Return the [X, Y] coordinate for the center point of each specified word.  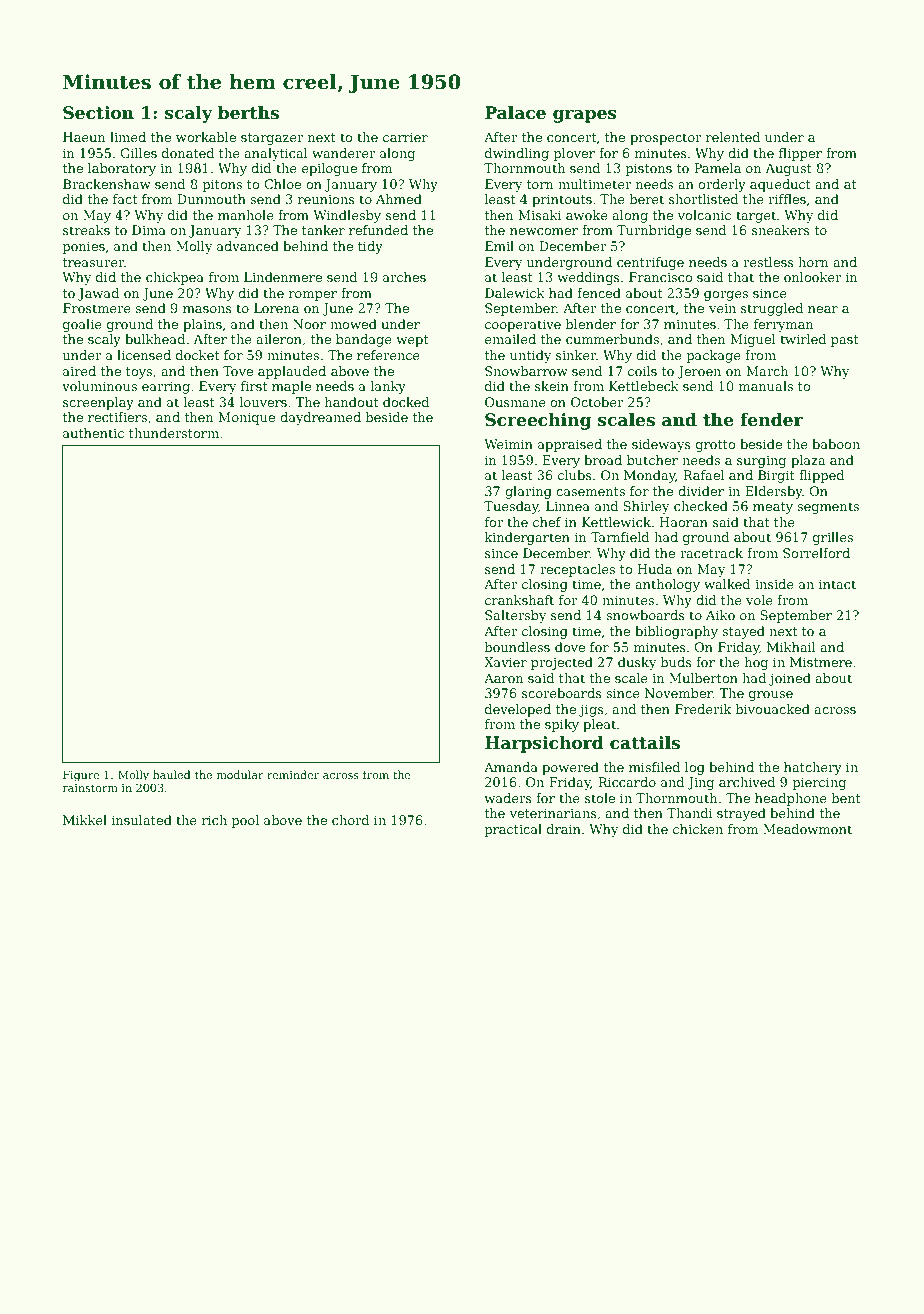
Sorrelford [816, 553]
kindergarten [527, 538]
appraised [570, 445]
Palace [515, 113]
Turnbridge [654, 231]
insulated [142, 820]
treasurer [93, 262]
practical [513, 830]
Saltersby [515, 616]
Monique [247, 418]
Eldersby [774, 492]
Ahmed [399, 199]
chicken [698, 829]
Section [98, 113]
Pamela [717, 168]
